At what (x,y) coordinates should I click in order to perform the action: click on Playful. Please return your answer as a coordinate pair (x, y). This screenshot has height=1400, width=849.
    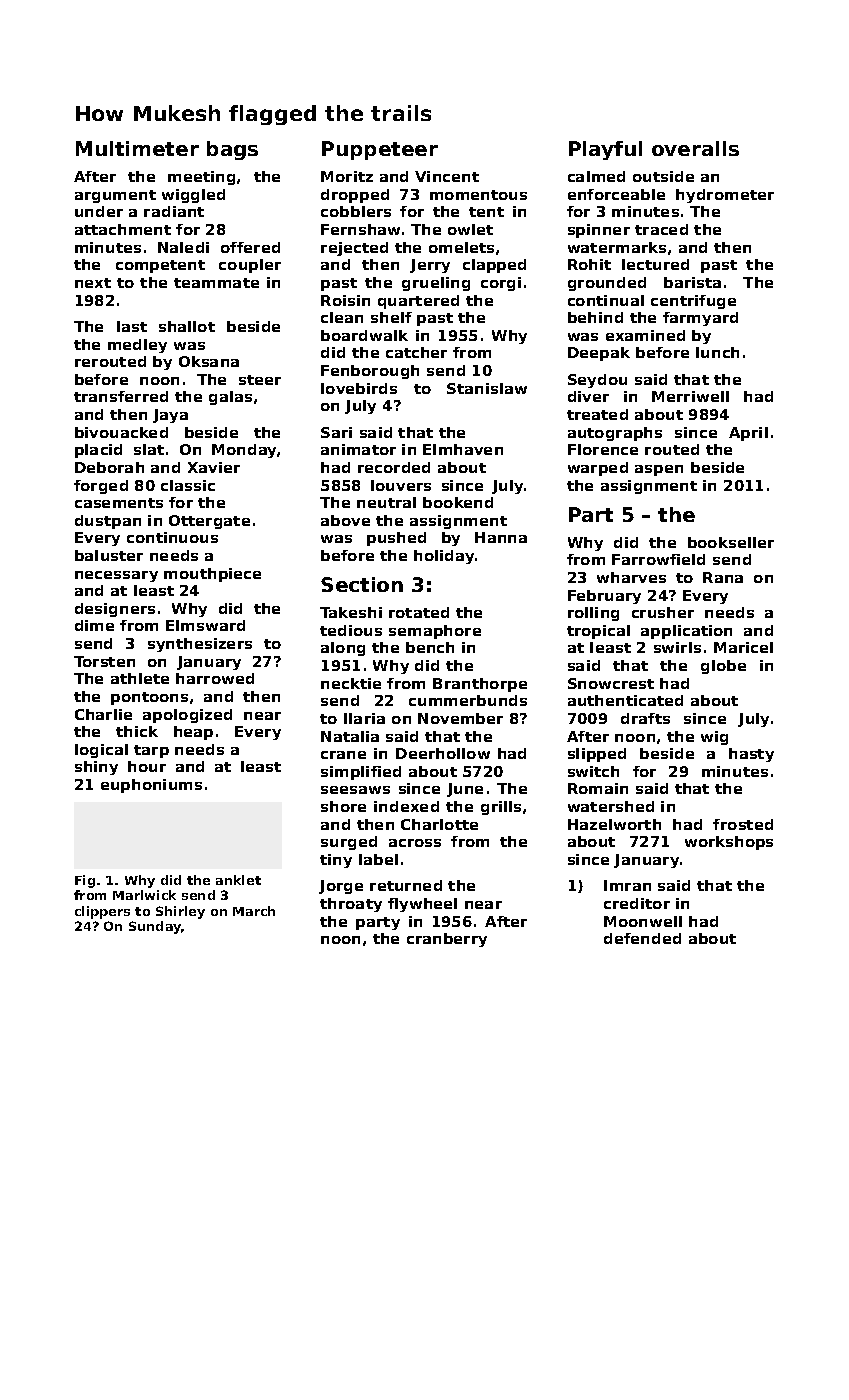
    Looking at the image, I should click on (605, 150).
